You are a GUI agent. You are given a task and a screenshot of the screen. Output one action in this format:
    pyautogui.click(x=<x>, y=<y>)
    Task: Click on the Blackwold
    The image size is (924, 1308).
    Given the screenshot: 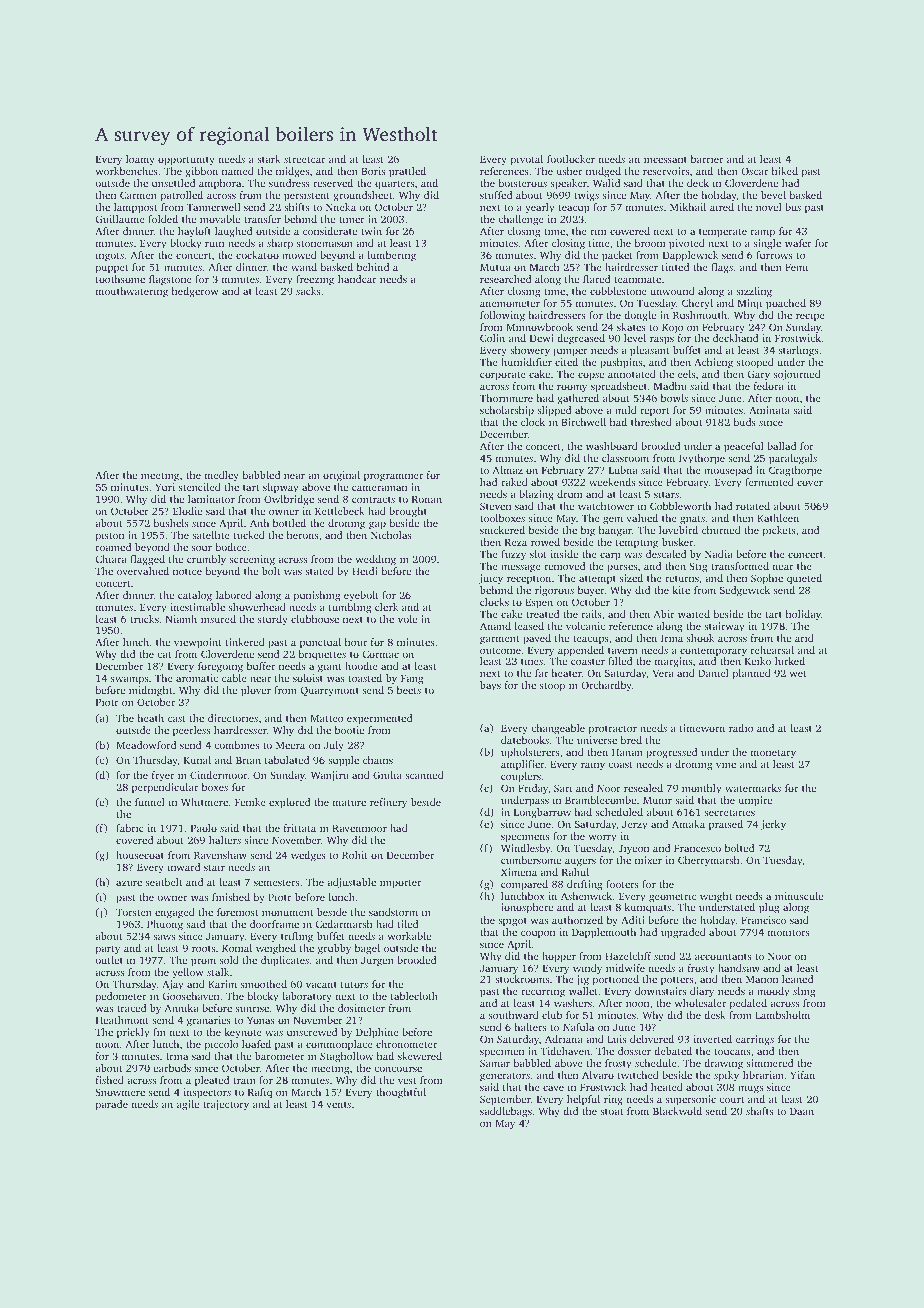 What is the action you would take?
    pyautogui.click(x=677, y=1111)
